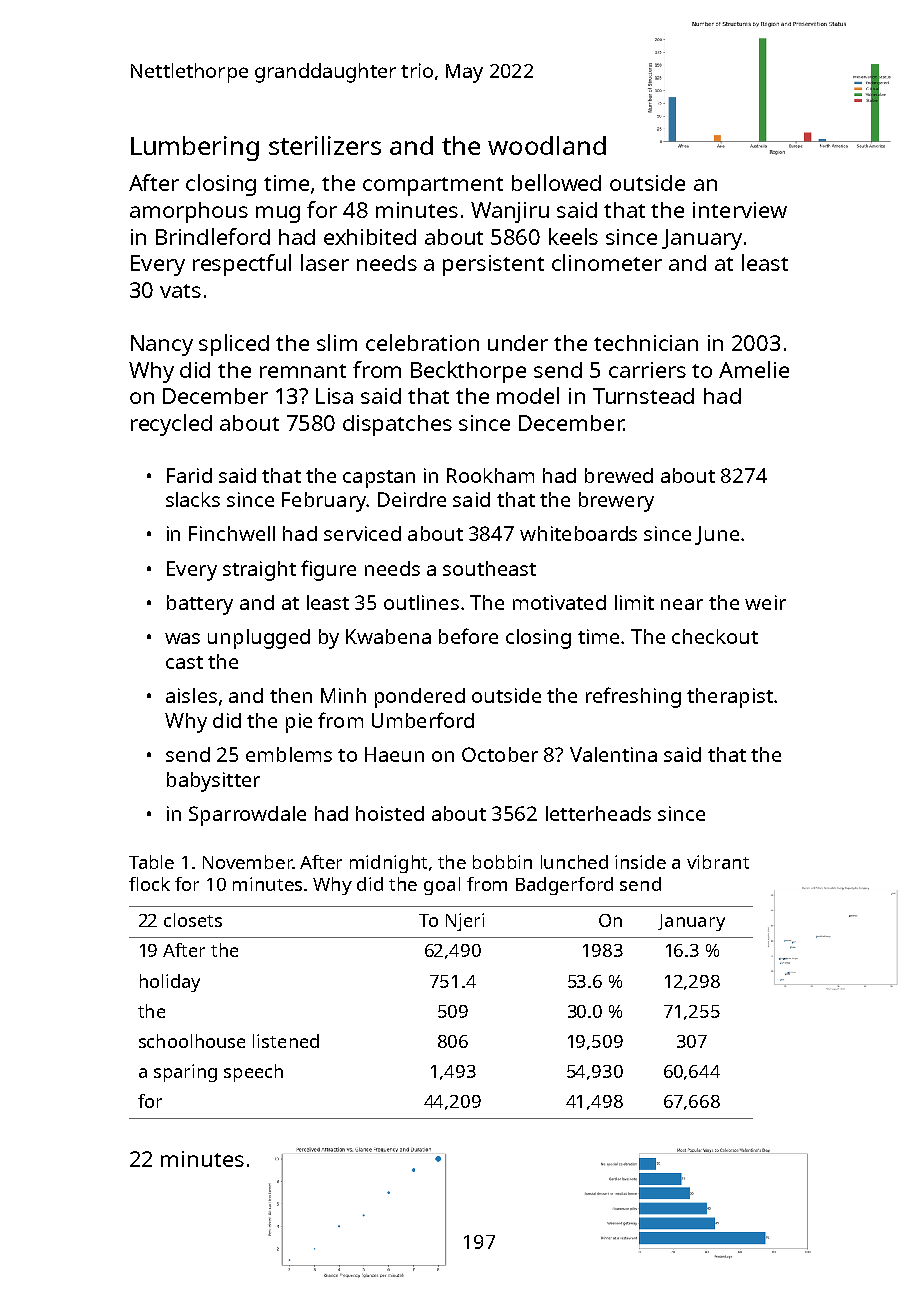  Describe the element at coordinates (253, 1073) in the screenshot. I see `speech` at that location.
